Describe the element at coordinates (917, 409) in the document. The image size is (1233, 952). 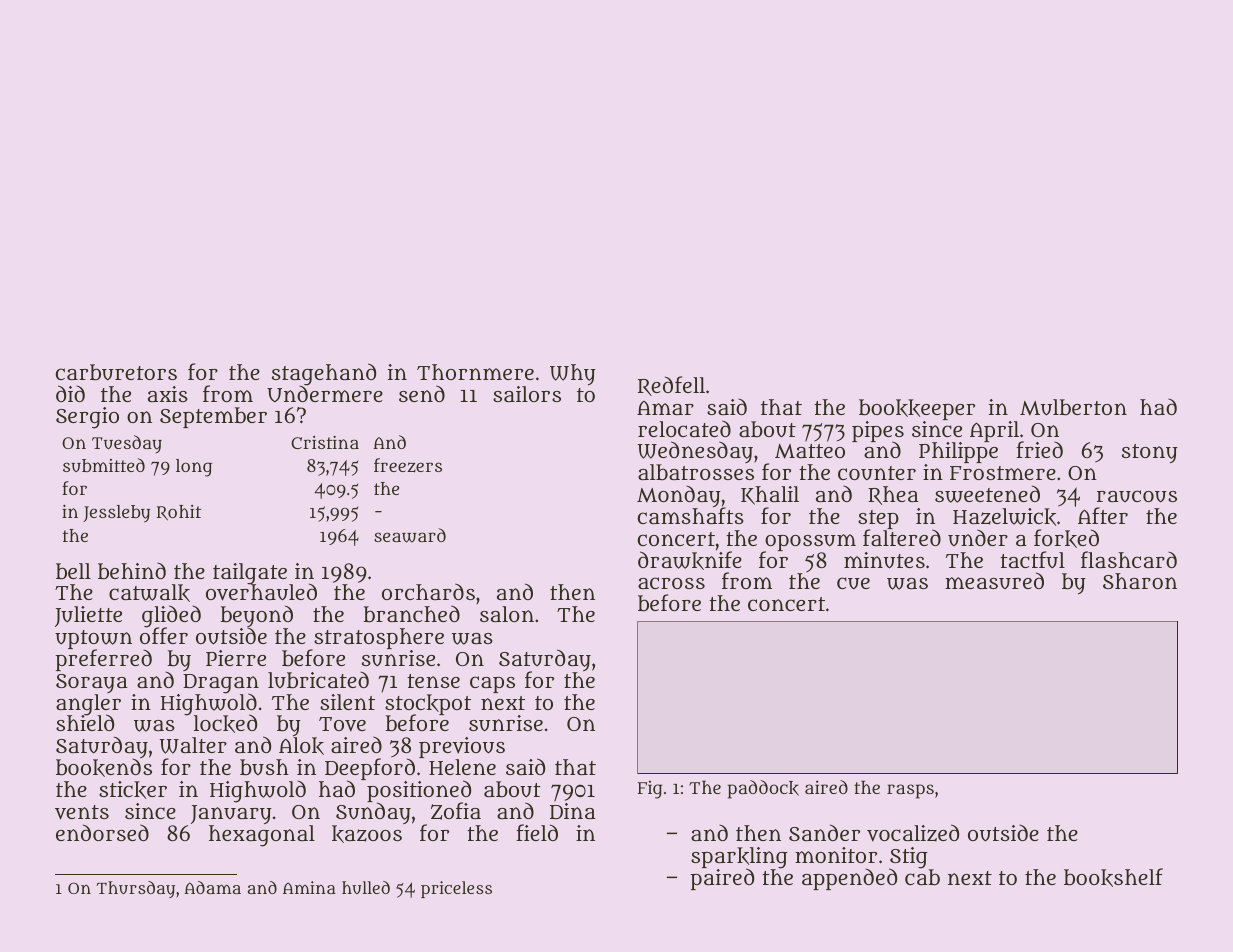
I see `bookkeeper` at that location.
